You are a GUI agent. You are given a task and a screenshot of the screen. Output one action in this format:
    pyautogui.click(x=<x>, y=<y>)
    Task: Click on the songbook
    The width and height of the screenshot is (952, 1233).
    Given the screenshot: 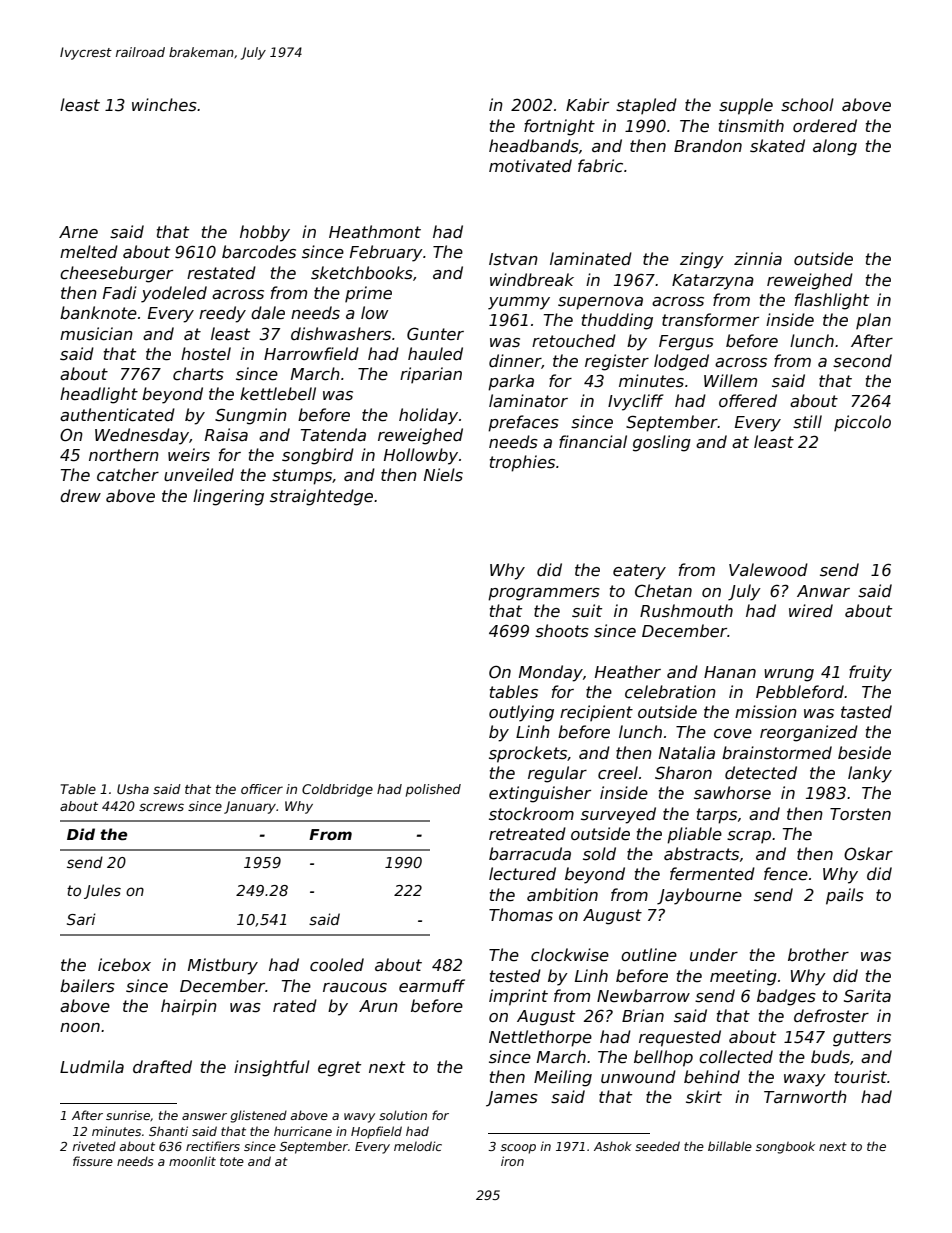 What is the action you would take?
    pyautogui.click(x=785, y=1147)
